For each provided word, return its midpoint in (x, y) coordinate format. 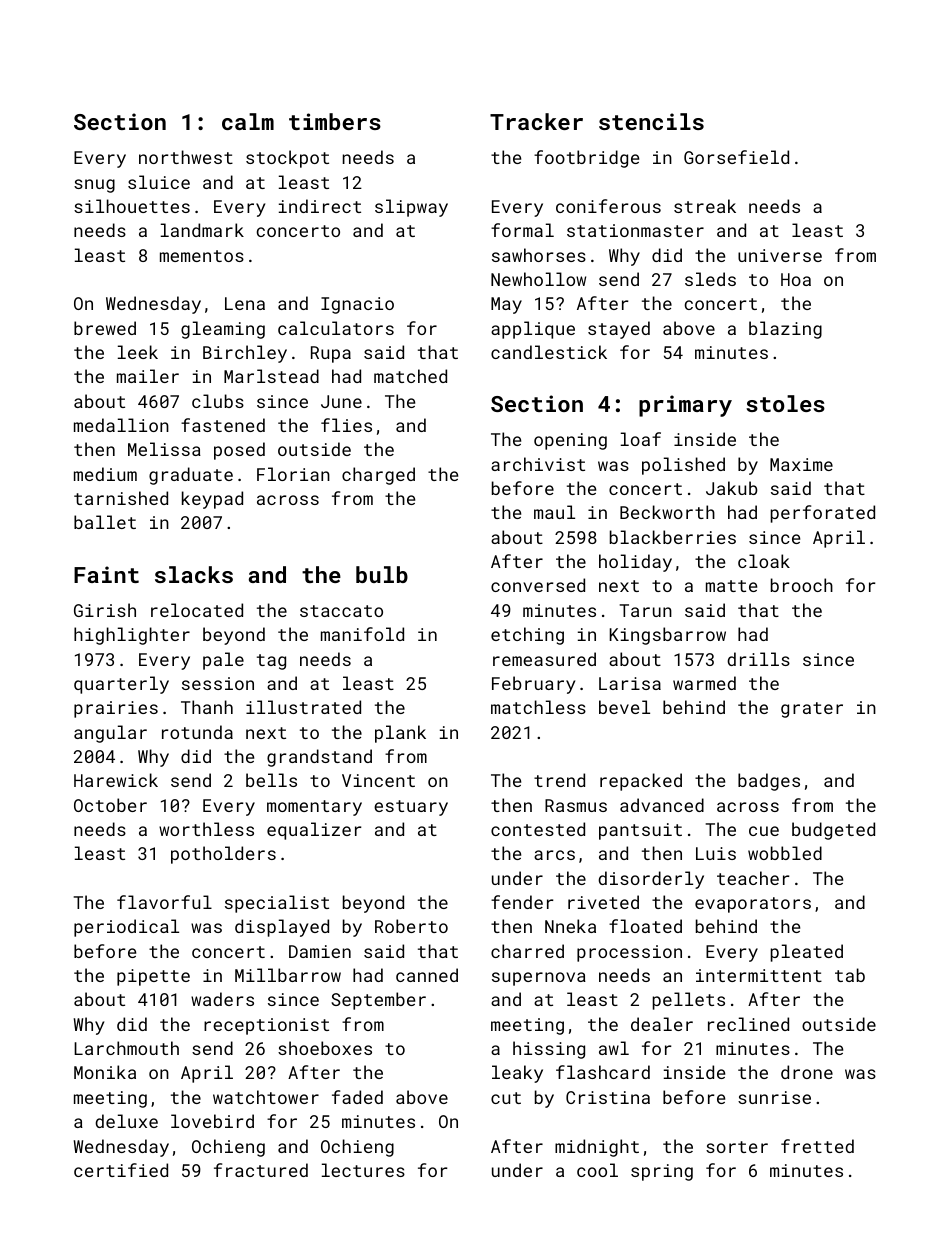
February (533, 685)
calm (248, 121)
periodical (126, 928)
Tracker (536, 121)
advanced (662, 805)
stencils (651, 121)
